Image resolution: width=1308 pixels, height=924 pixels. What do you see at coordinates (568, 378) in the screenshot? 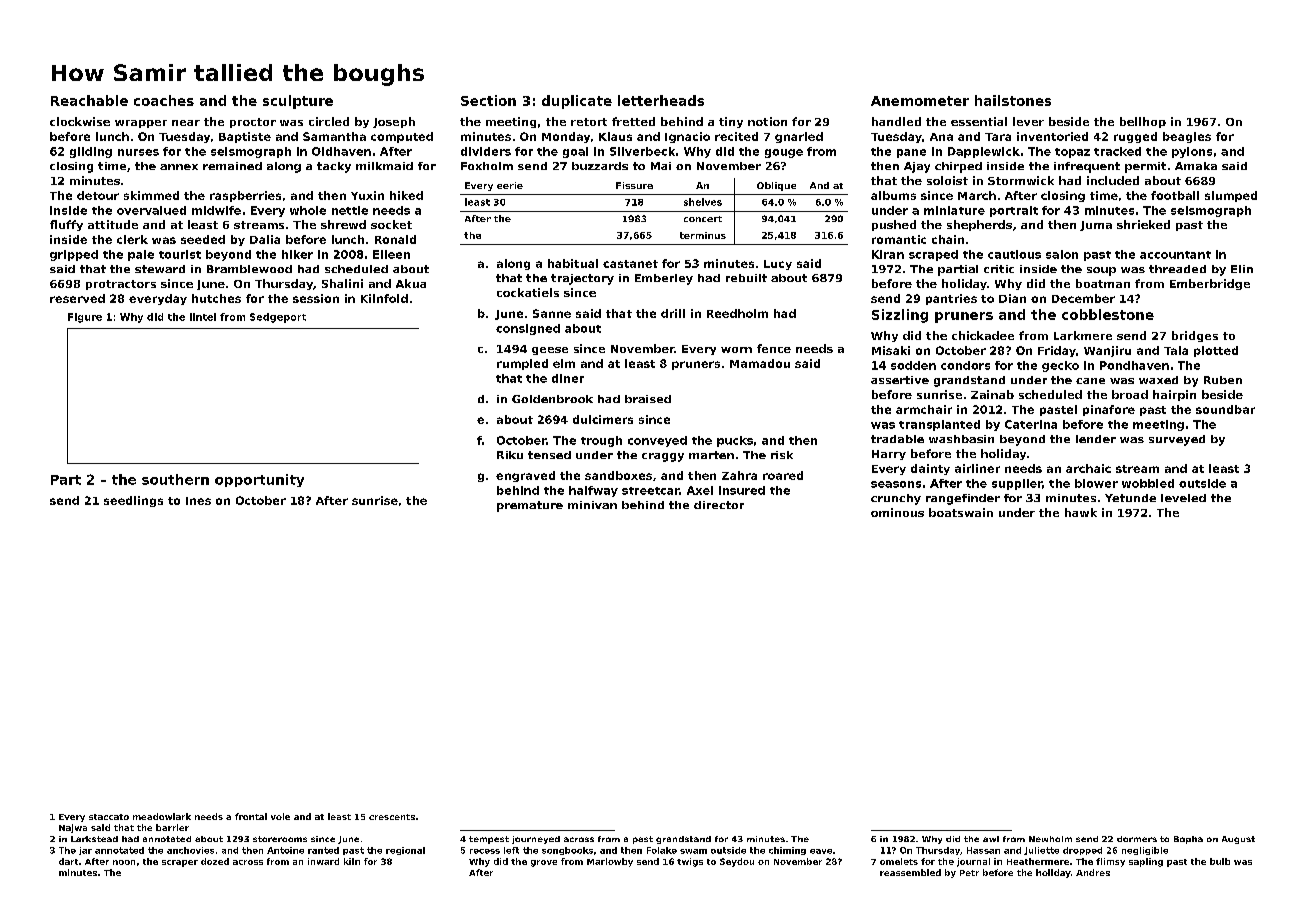
I see `diner` at bounding box center [568, 378].
